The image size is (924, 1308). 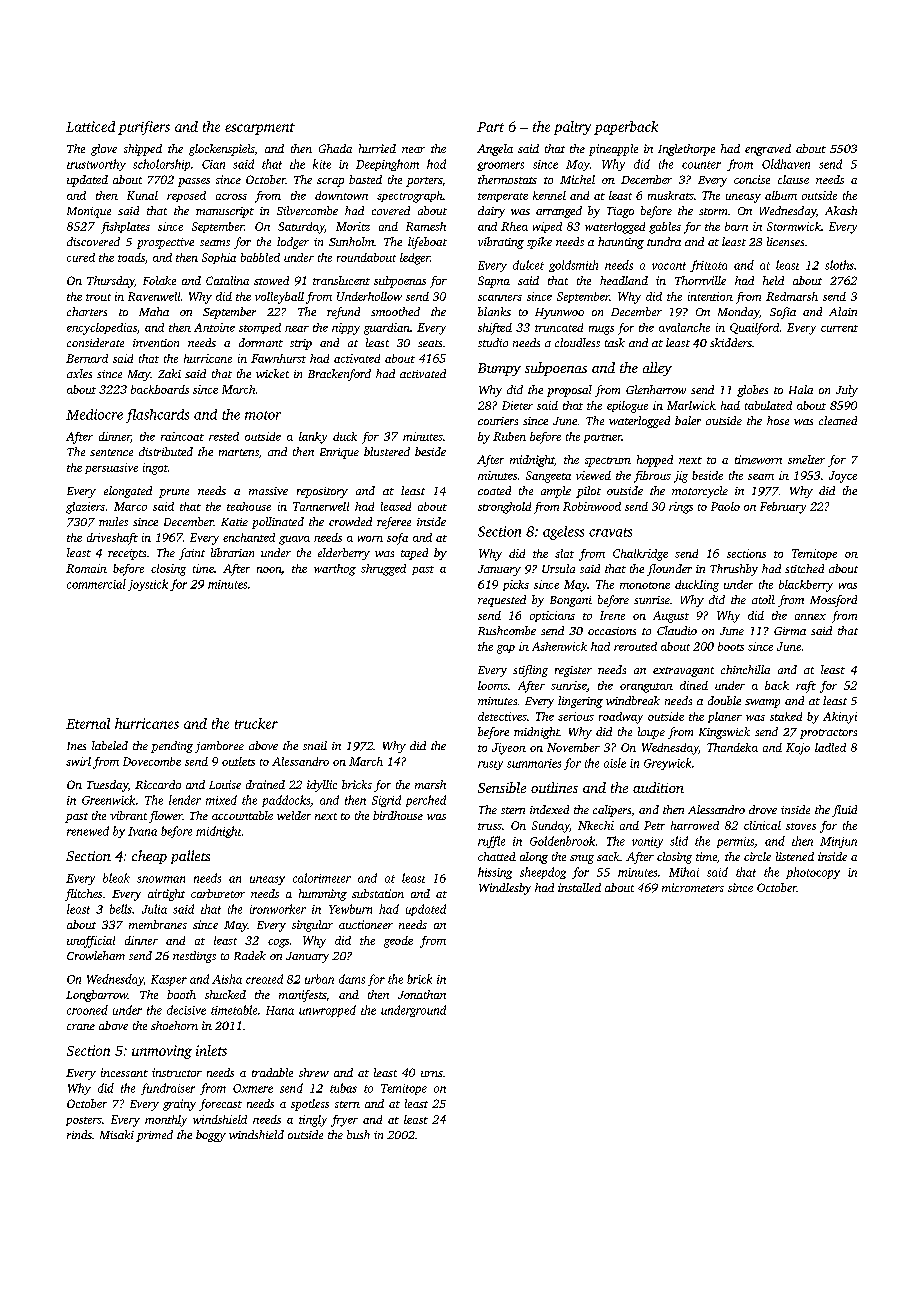 What do you see at coordinates (358, 1134) in the screenshot?
I see `bush` at bounding box center [358, 1134].
